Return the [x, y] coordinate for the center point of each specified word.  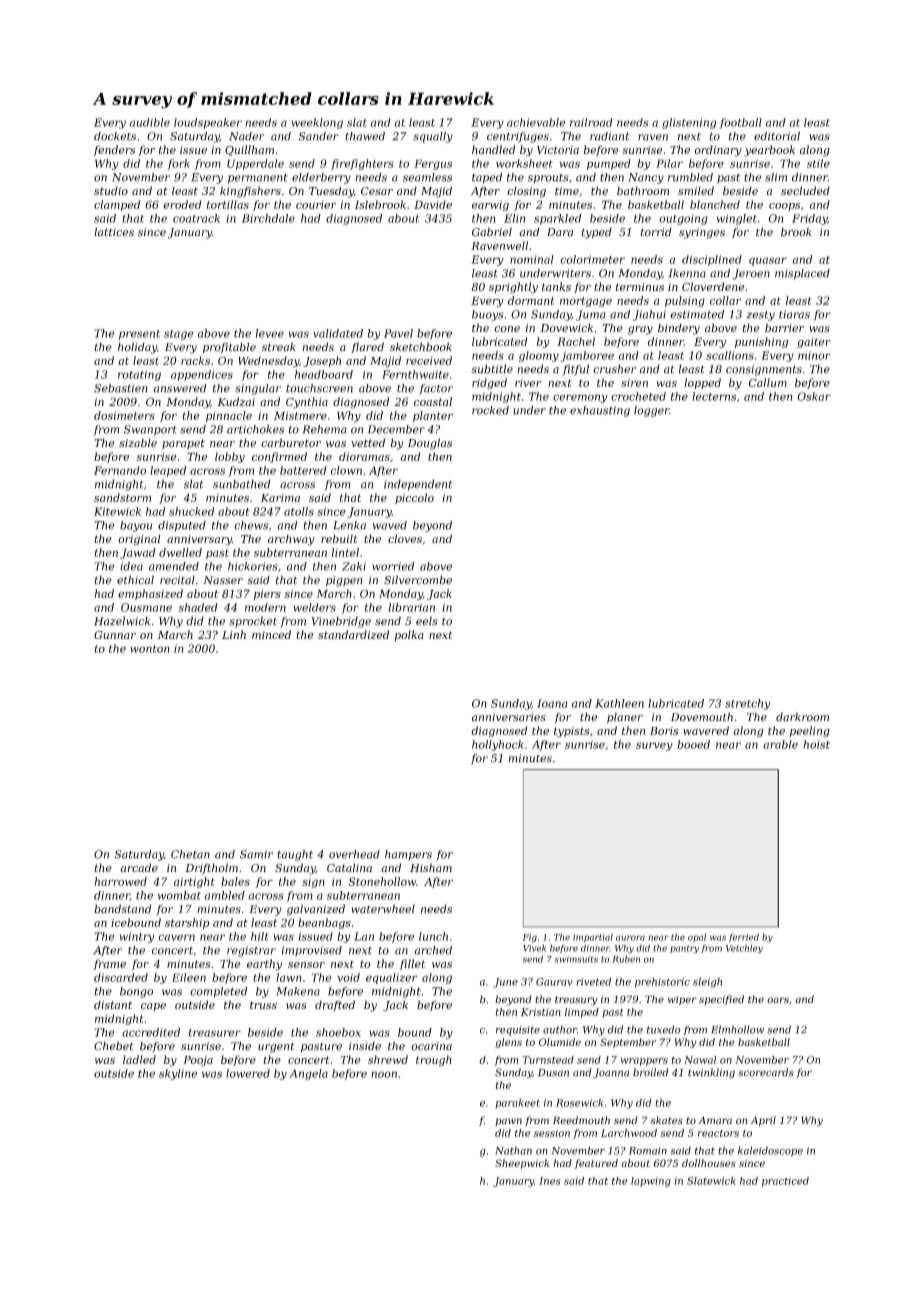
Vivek [534, 948]
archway [291, 540]
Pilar [669, 163]
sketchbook [421, 347]
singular [258, 389]
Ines [549, 1181]
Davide [433, 204]
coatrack [196, 218]
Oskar [814, 396]
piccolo [414, 498]
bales [235, 881]
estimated [697, 314]
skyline [178, 1074]
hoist [816, 744]
